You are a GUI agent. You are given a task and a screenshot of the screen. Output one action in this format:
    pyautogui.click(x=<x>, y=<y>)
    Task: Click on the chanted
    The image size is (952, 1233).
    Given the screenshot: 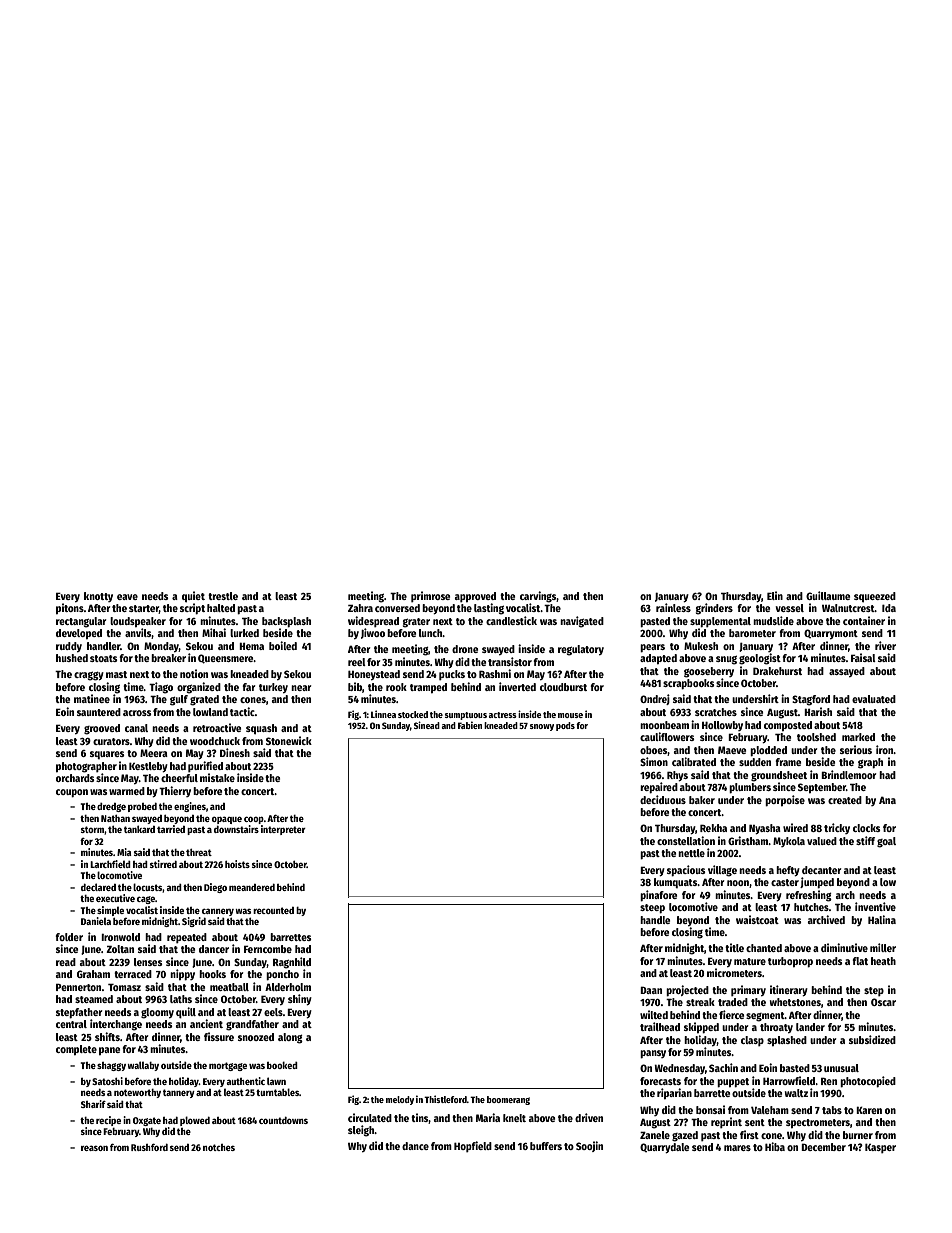 What is the action you would take?
    pyautogui.click(x=764, y=948)
